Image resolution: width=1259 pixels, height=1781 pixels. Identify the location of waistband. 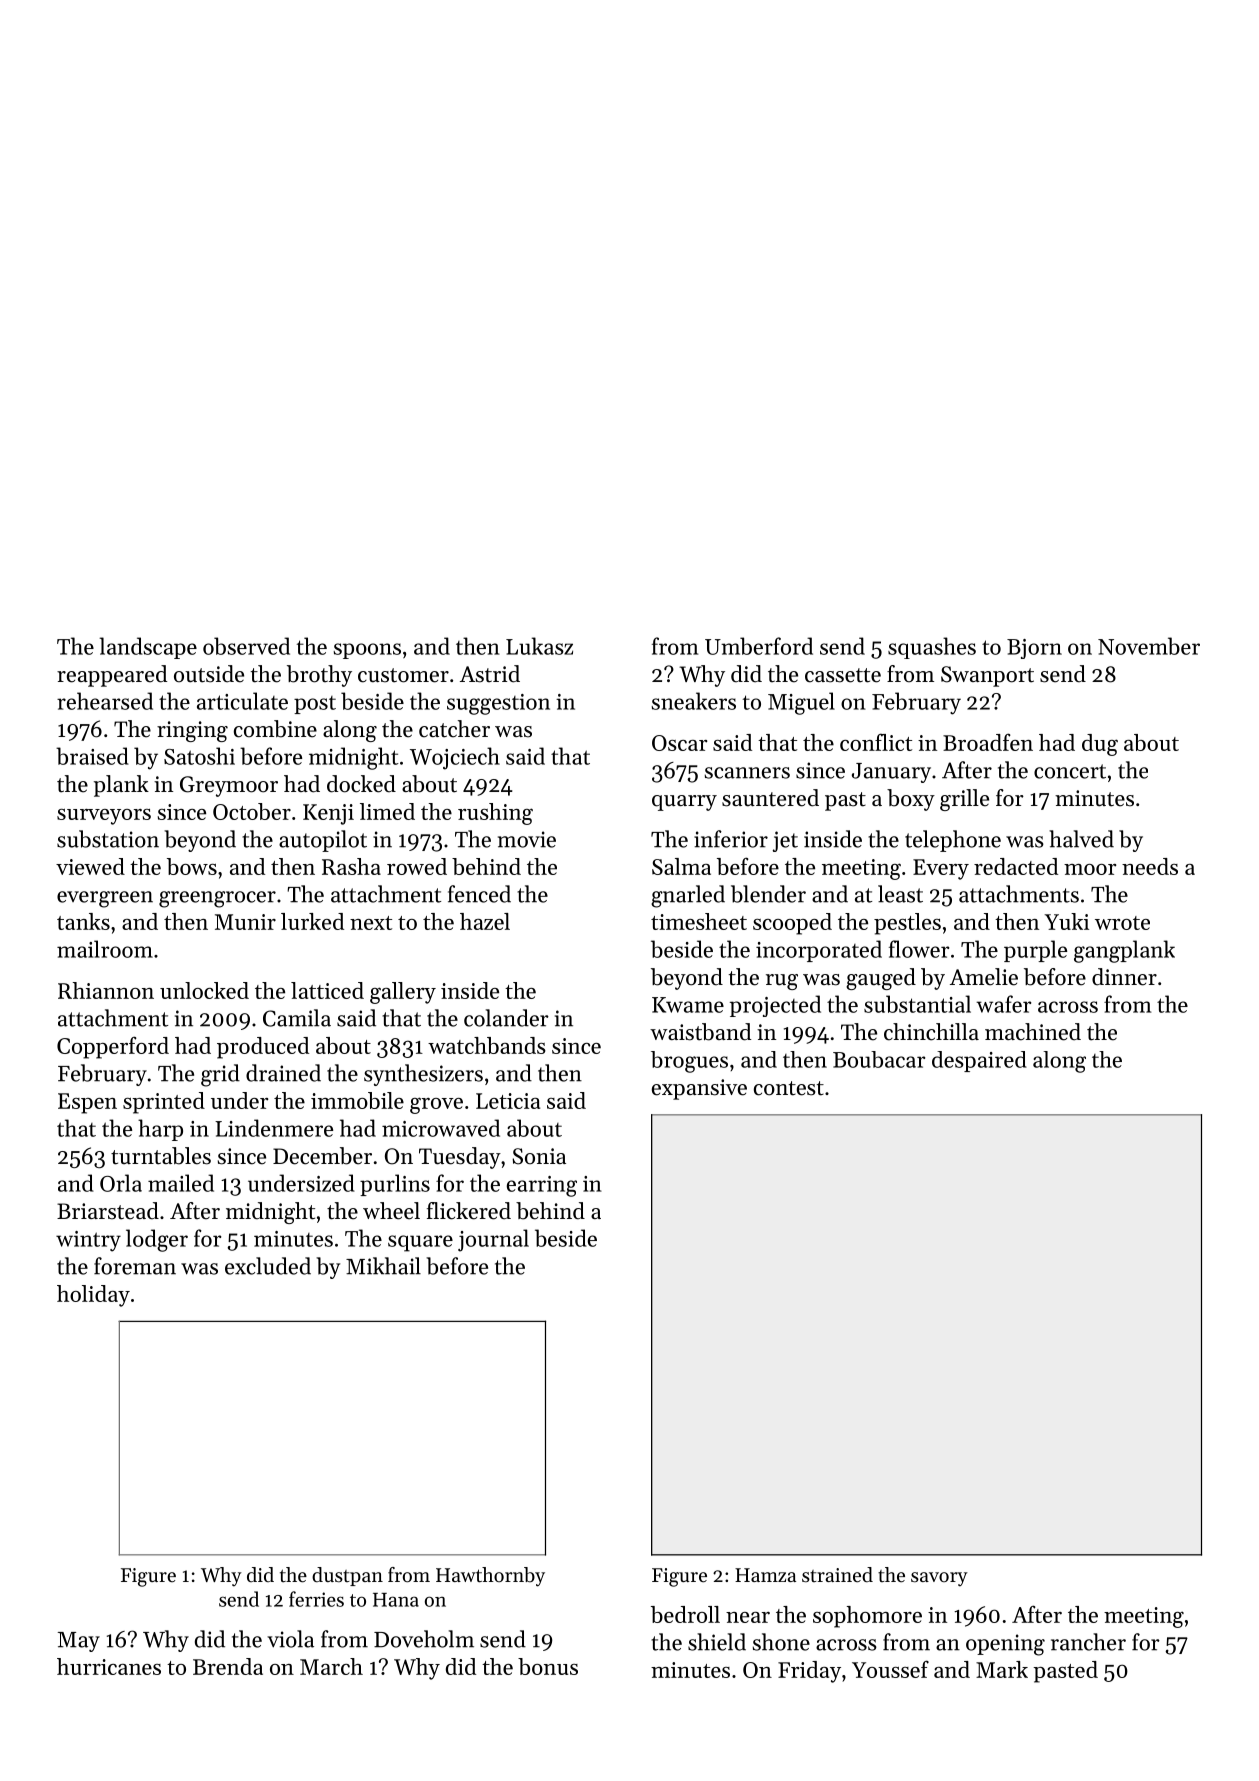
(700, 1032).
